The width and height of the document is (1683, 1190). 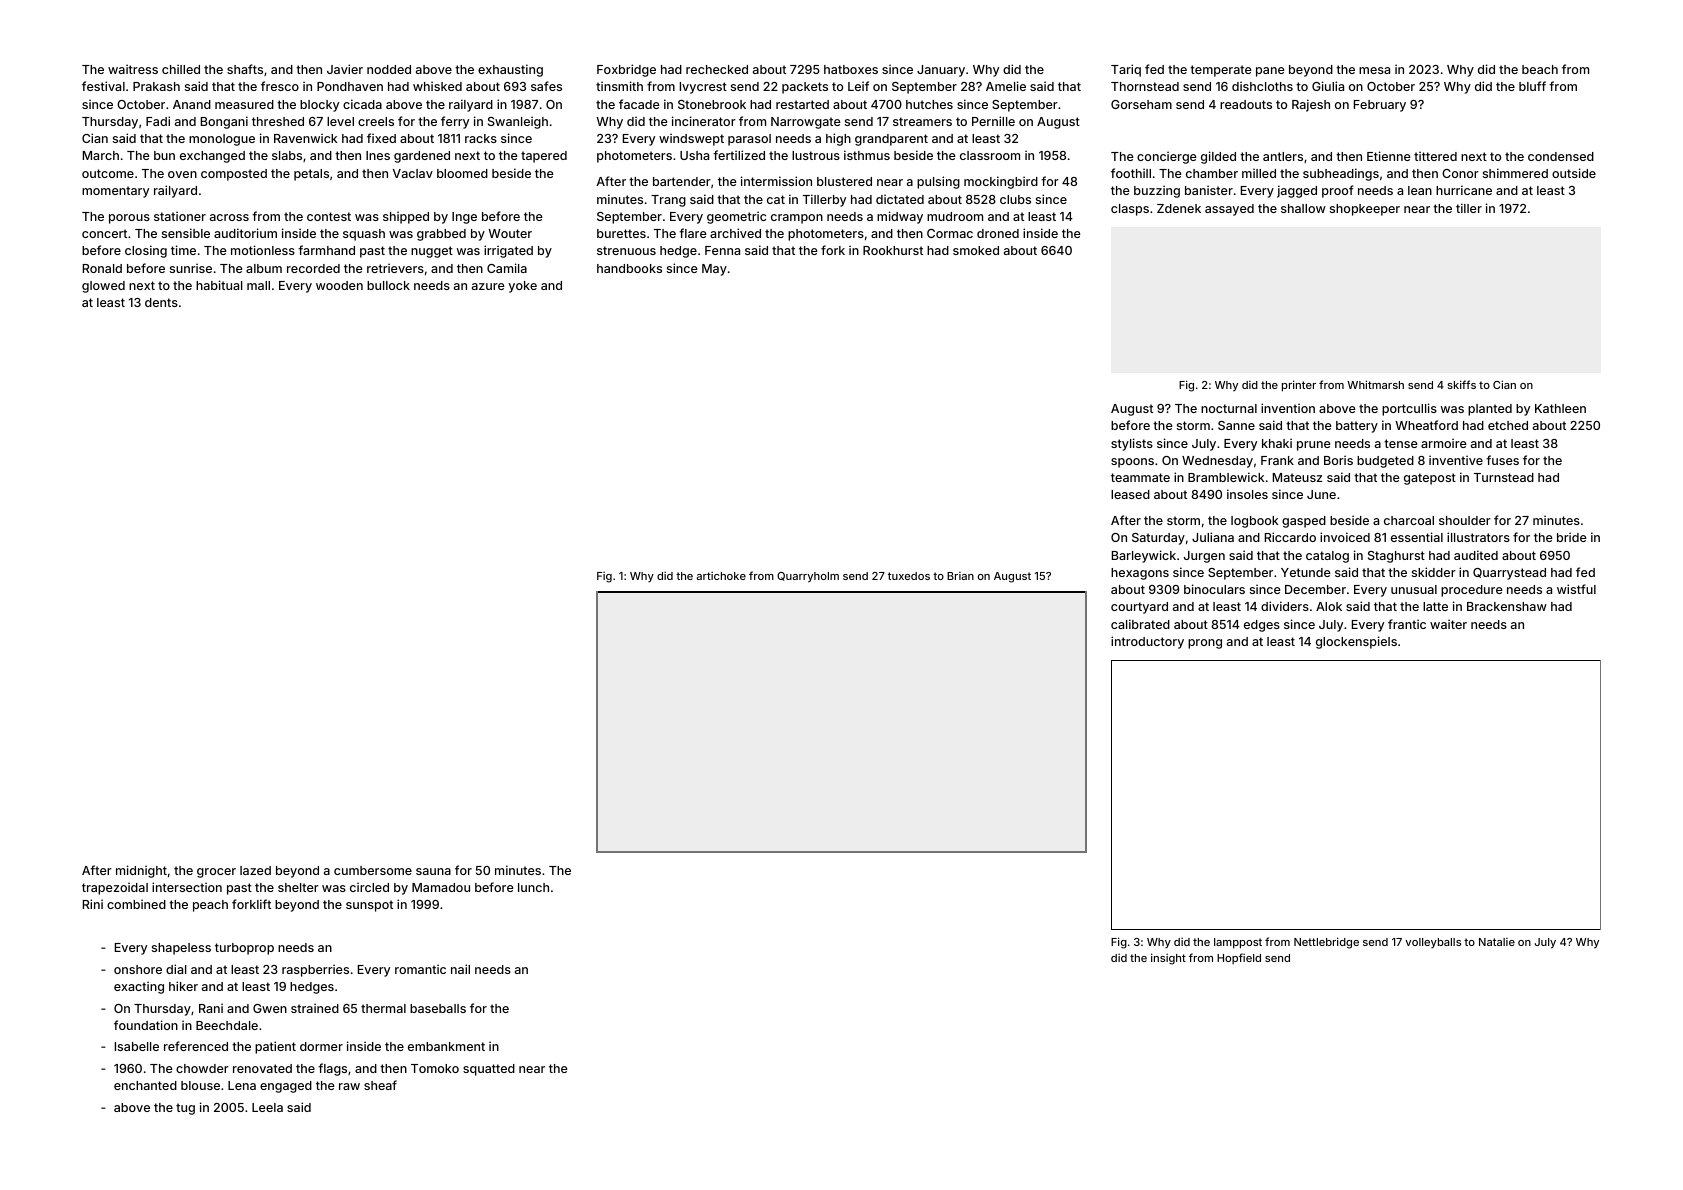 I want to click on insight, so click(x=1168, y=959).
